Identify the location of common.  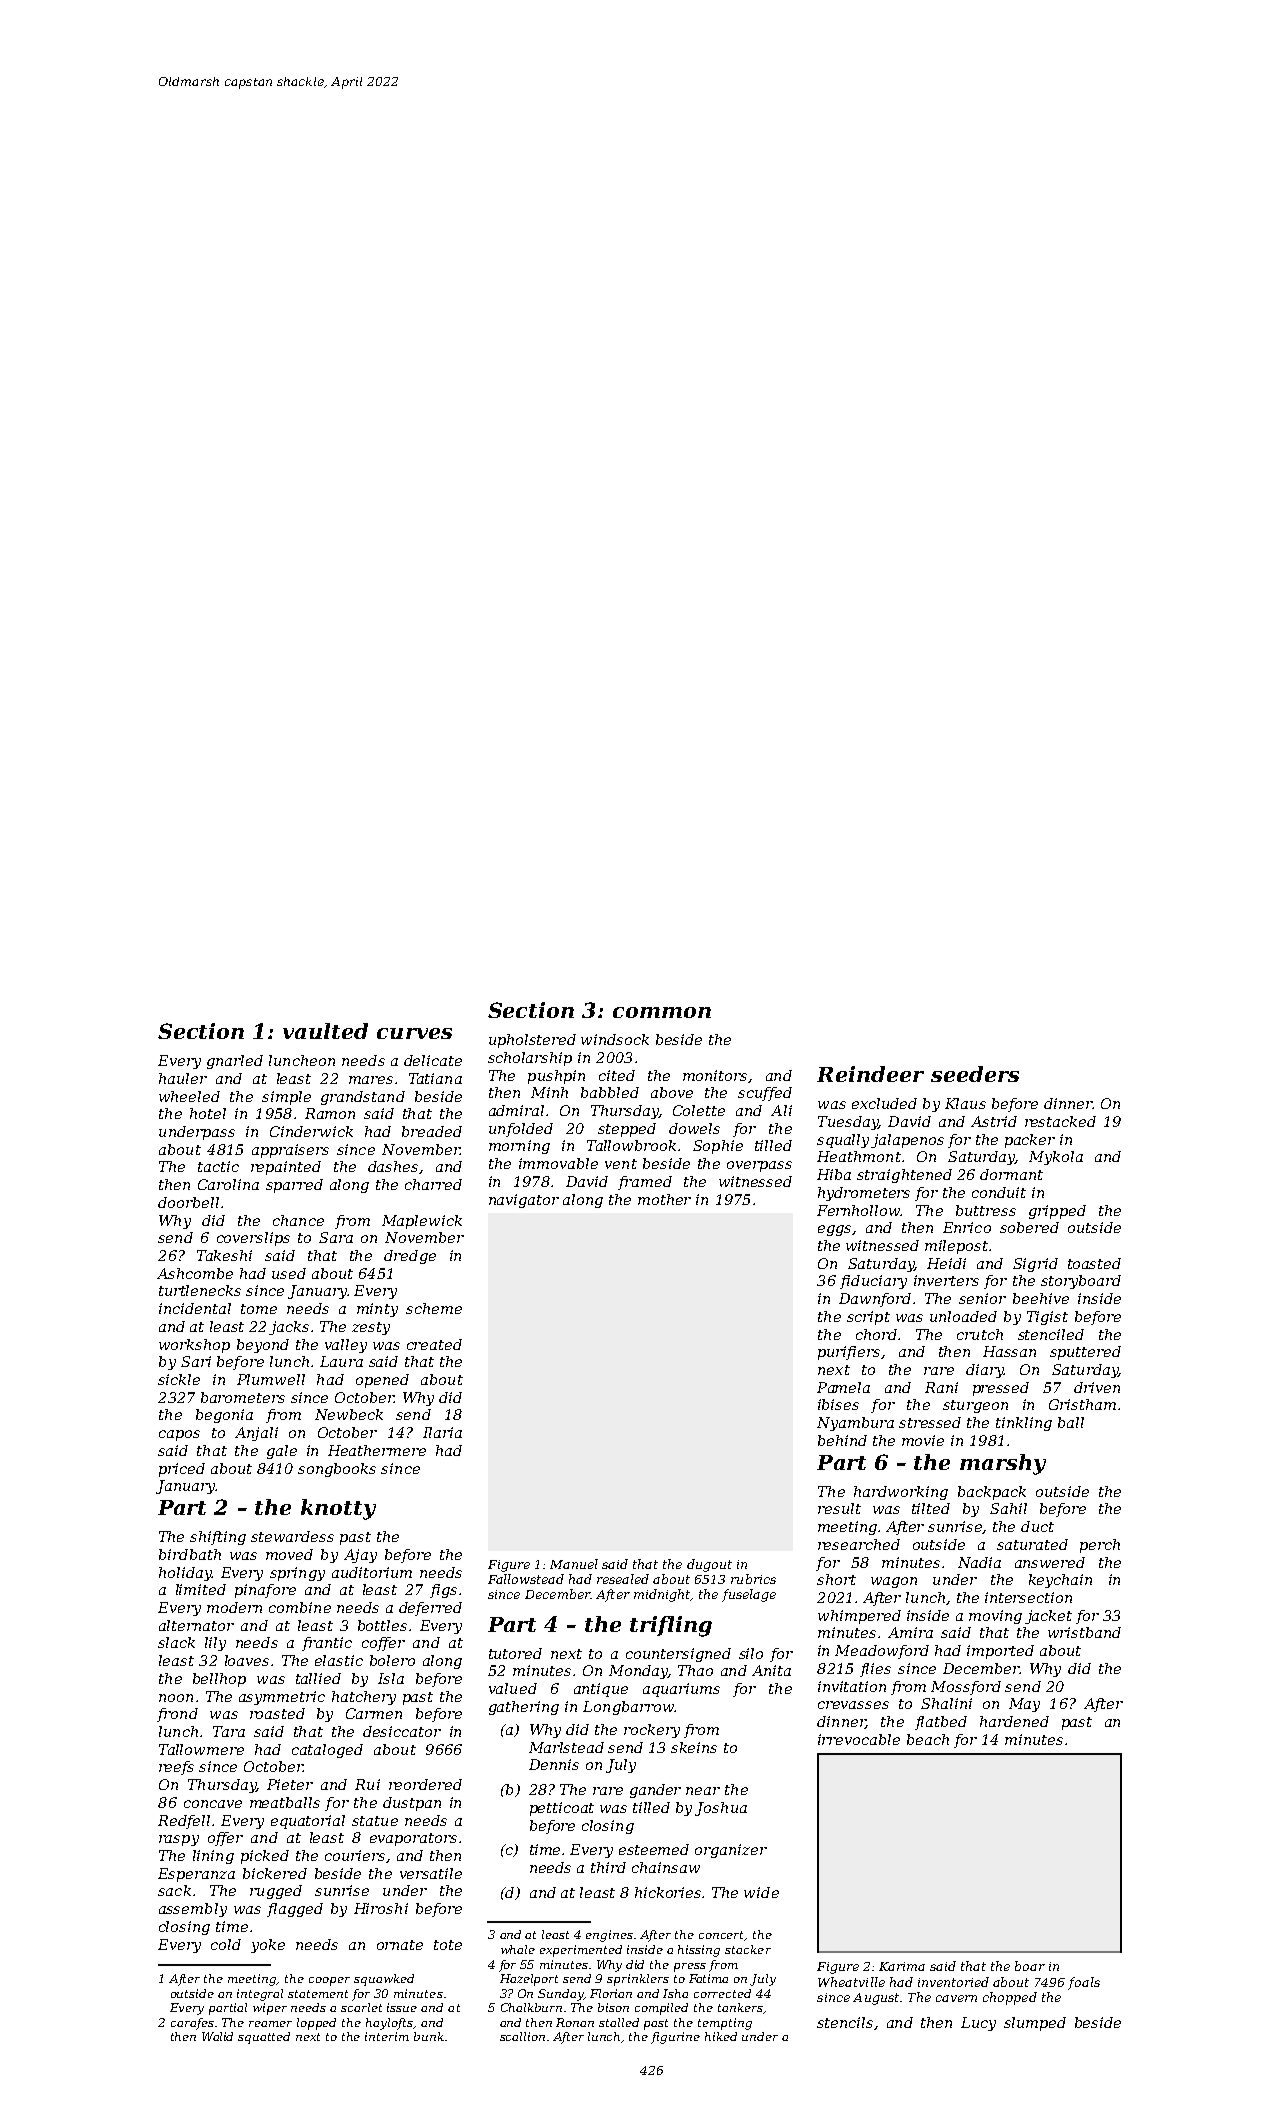
(662, 1012).
